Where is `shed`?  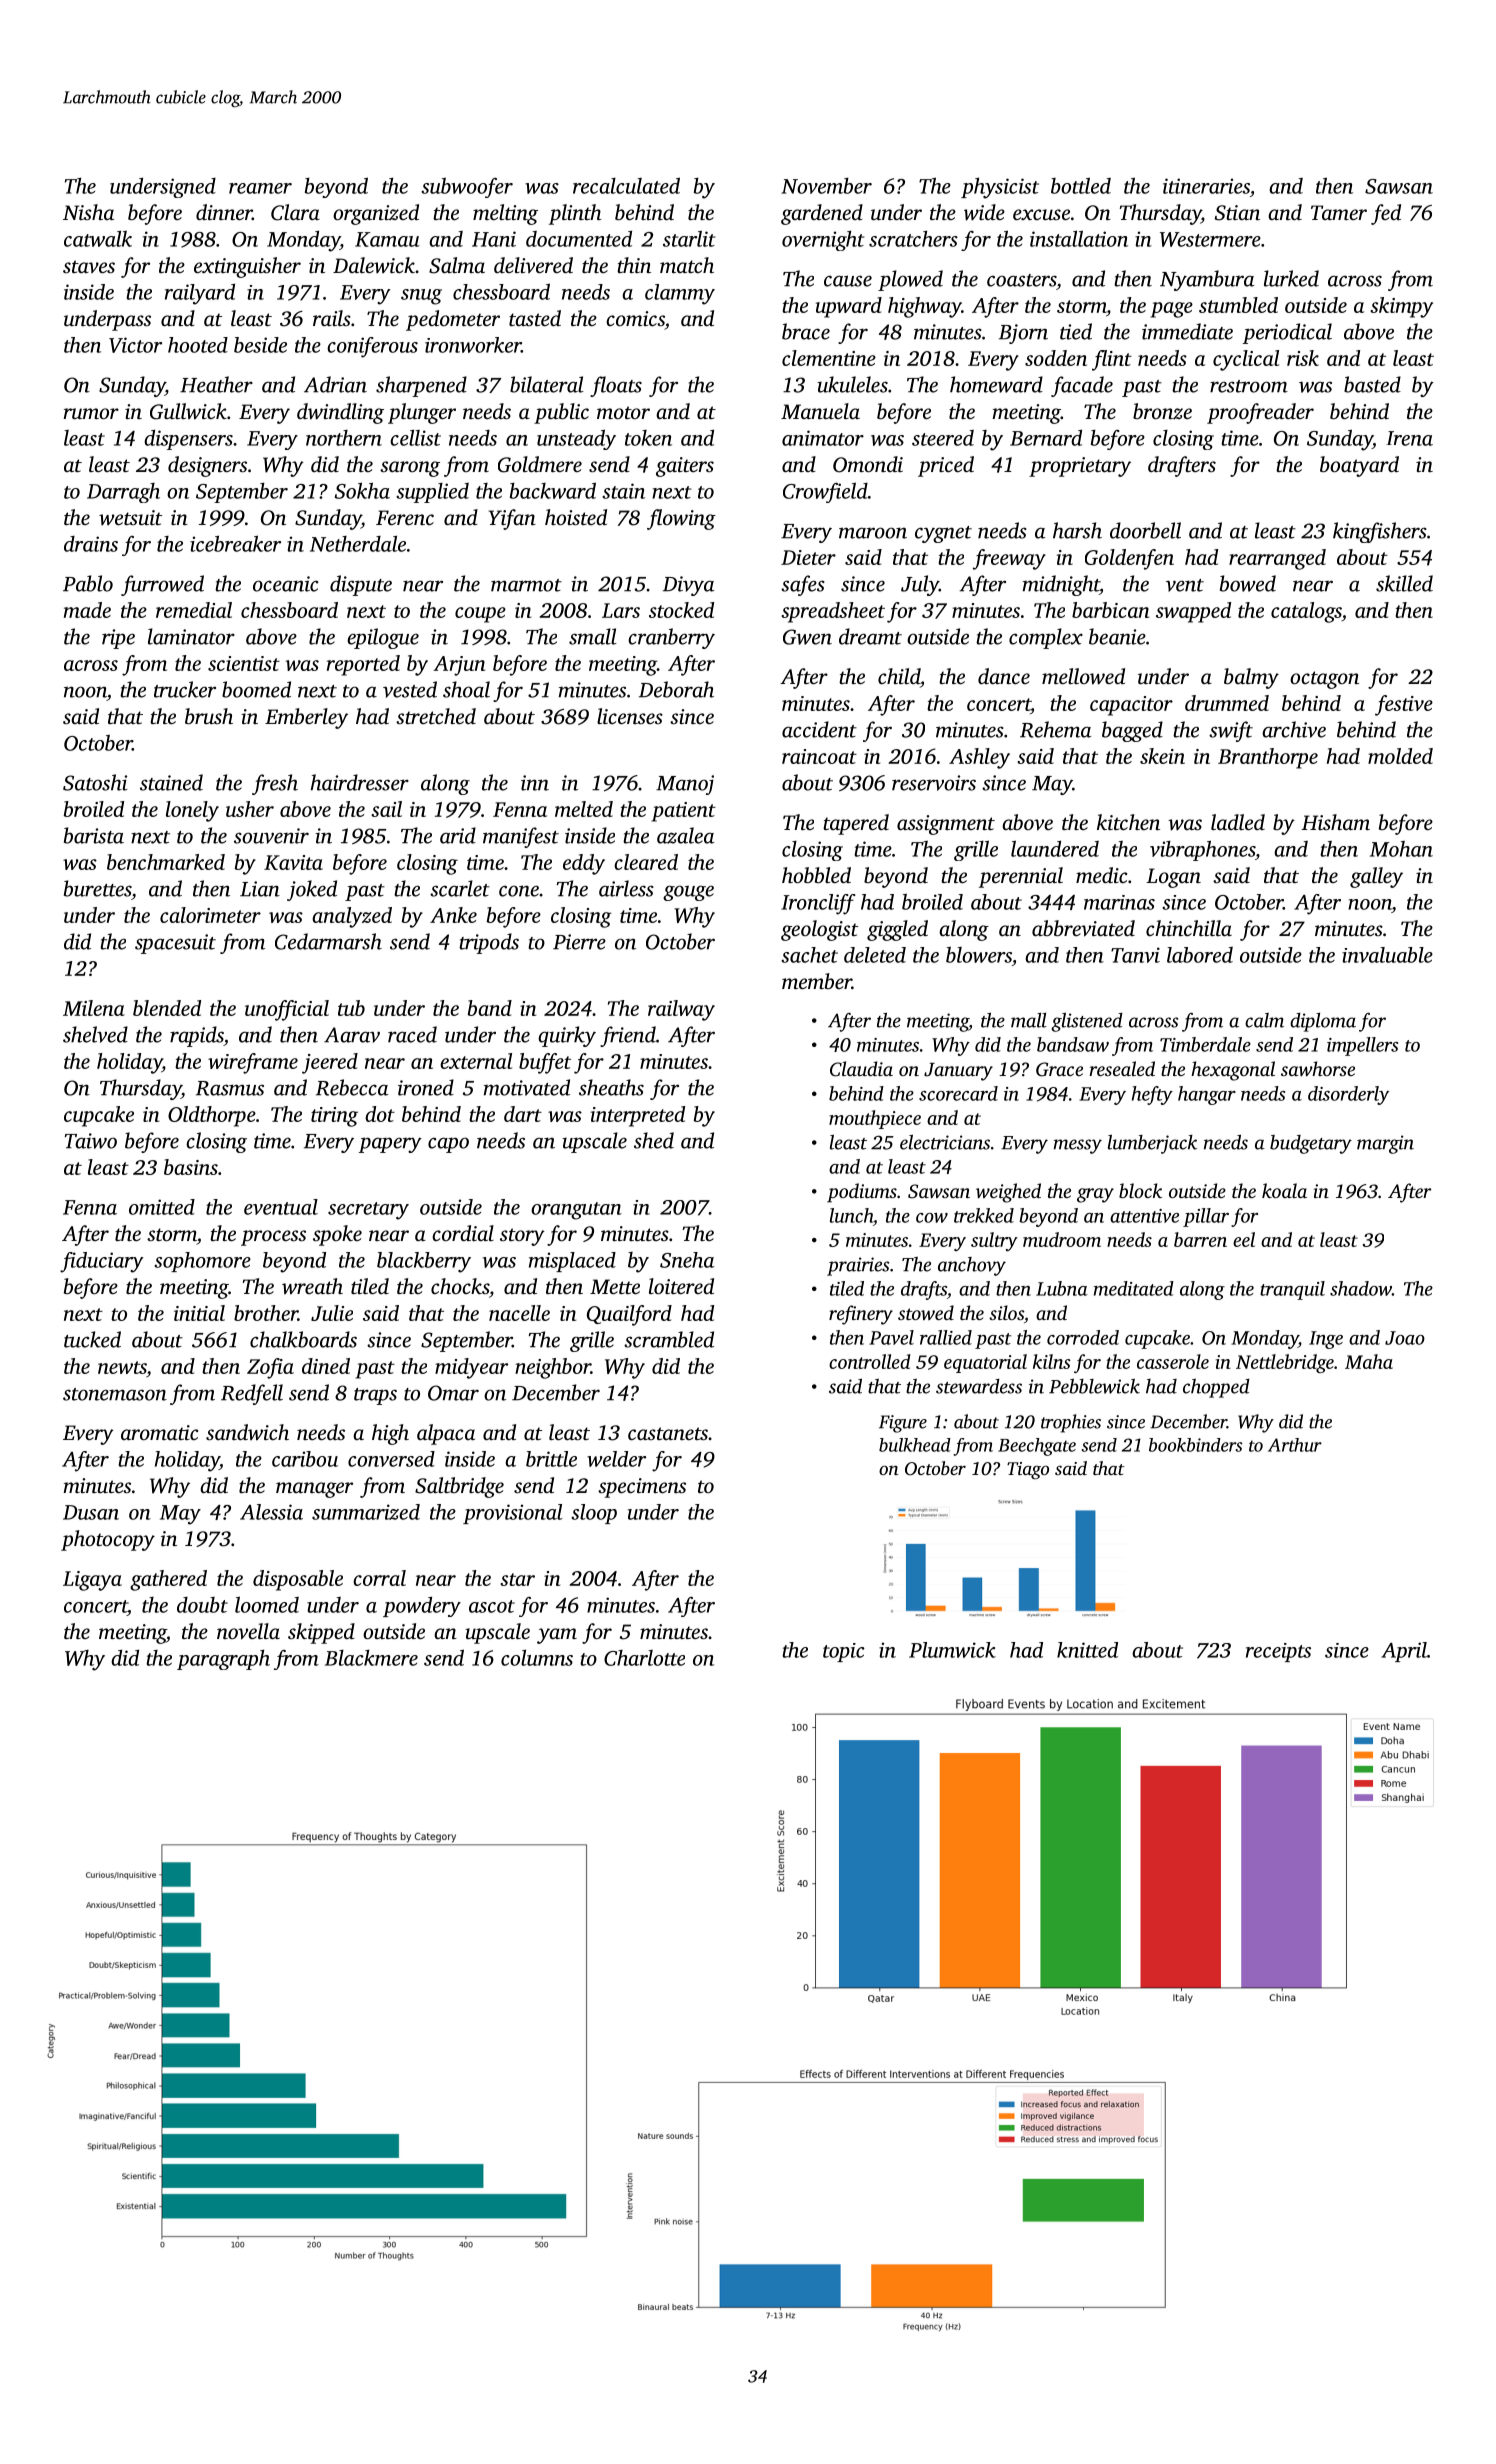 shed is located at coordinates (654, 1140).
